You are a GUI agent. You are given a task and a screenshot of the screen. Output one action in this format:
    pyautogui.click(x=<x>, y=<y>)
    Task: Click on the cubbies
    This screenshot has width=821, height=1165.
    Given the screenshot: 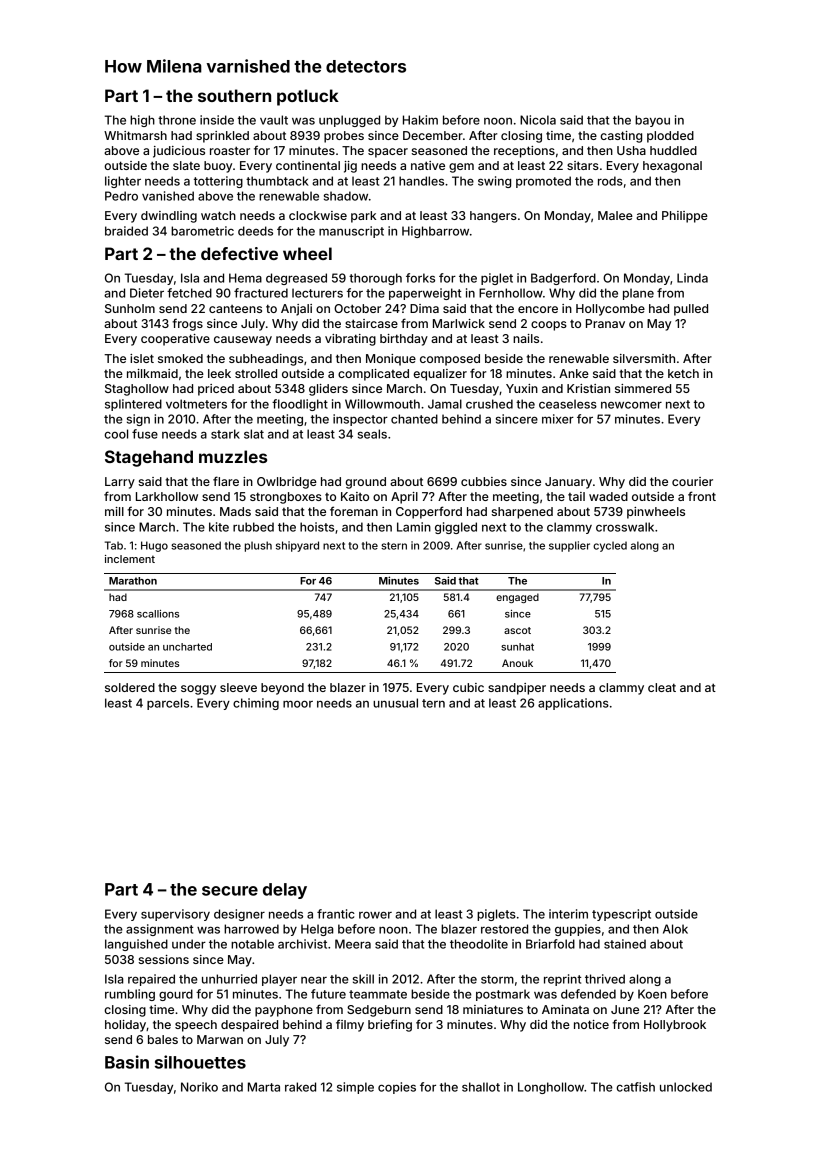 What is the action you would take?
    pyautogui.click(x=484, y=481)
